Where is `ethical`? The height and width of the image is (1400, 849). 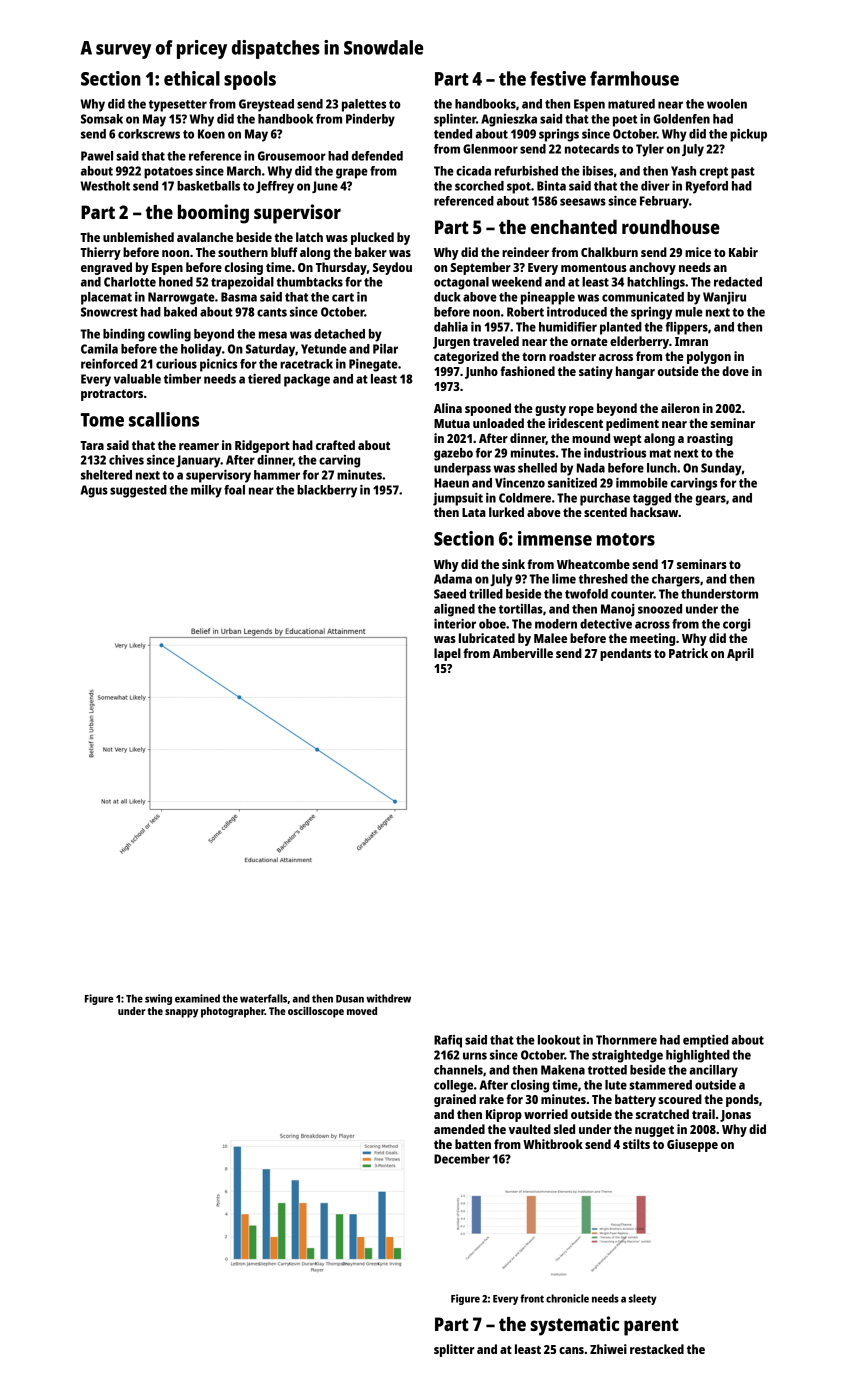
ethical is located at coordinates (192, 78).
